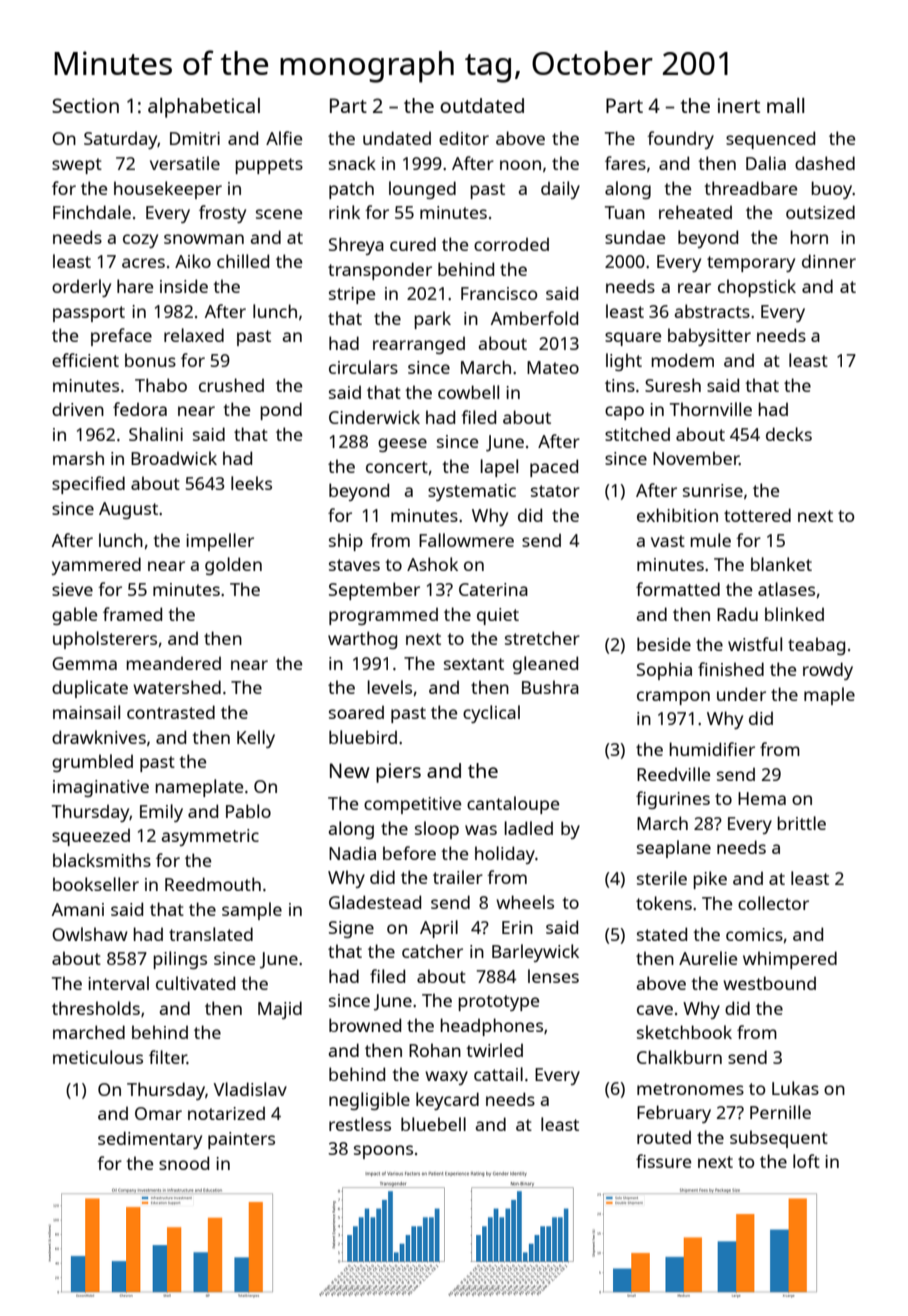 The width and height of the image is (908, 1316). I want to click on gable, so click(74, 616).
